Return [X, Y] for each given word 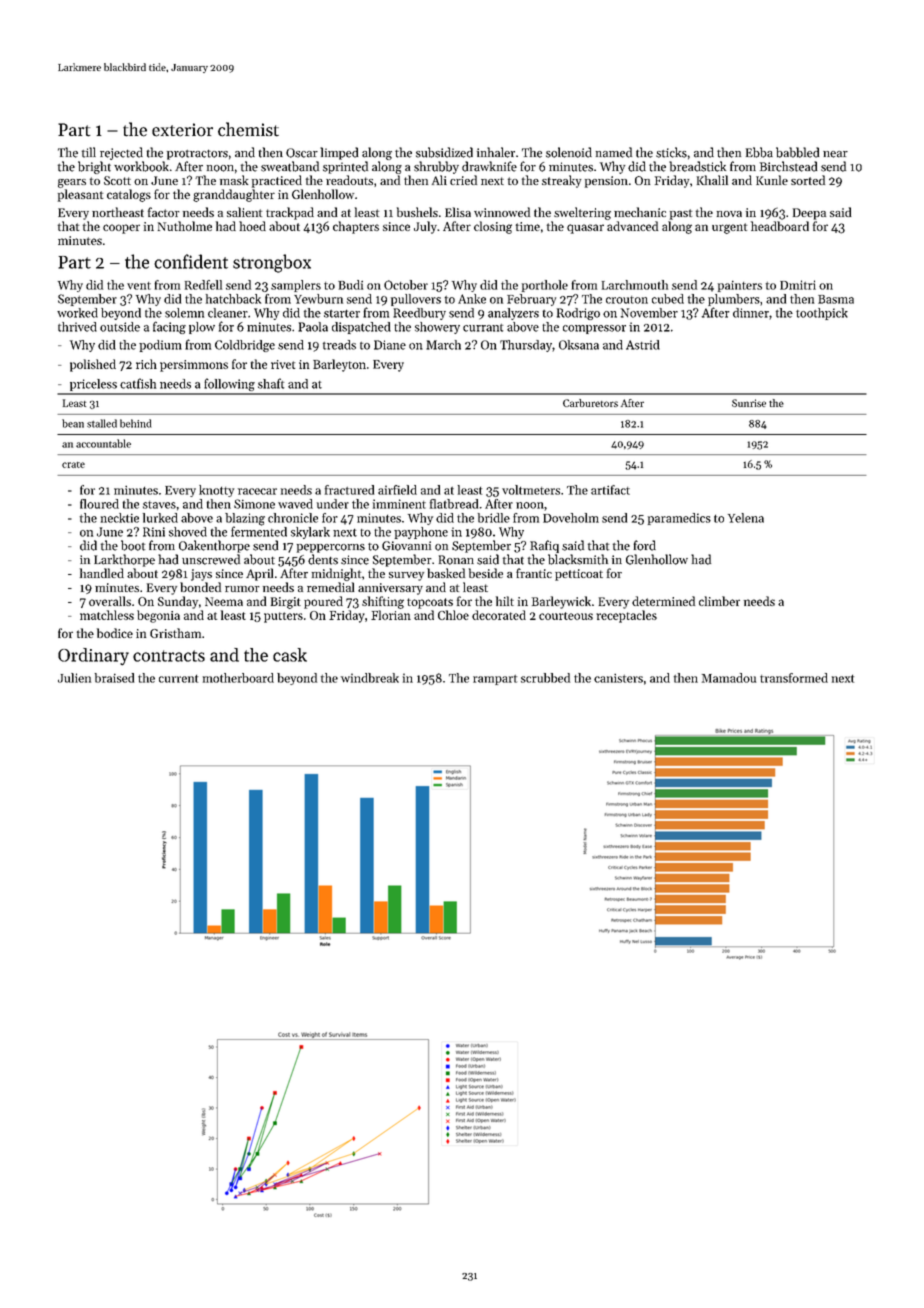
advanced [632, 226]
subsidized [444, 152]
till [89, 152]
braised [114, 678]
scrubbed [545, 678]
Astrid [643, 345]
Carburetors [590, 403]
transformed [794, 678]
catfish [138, 383]
